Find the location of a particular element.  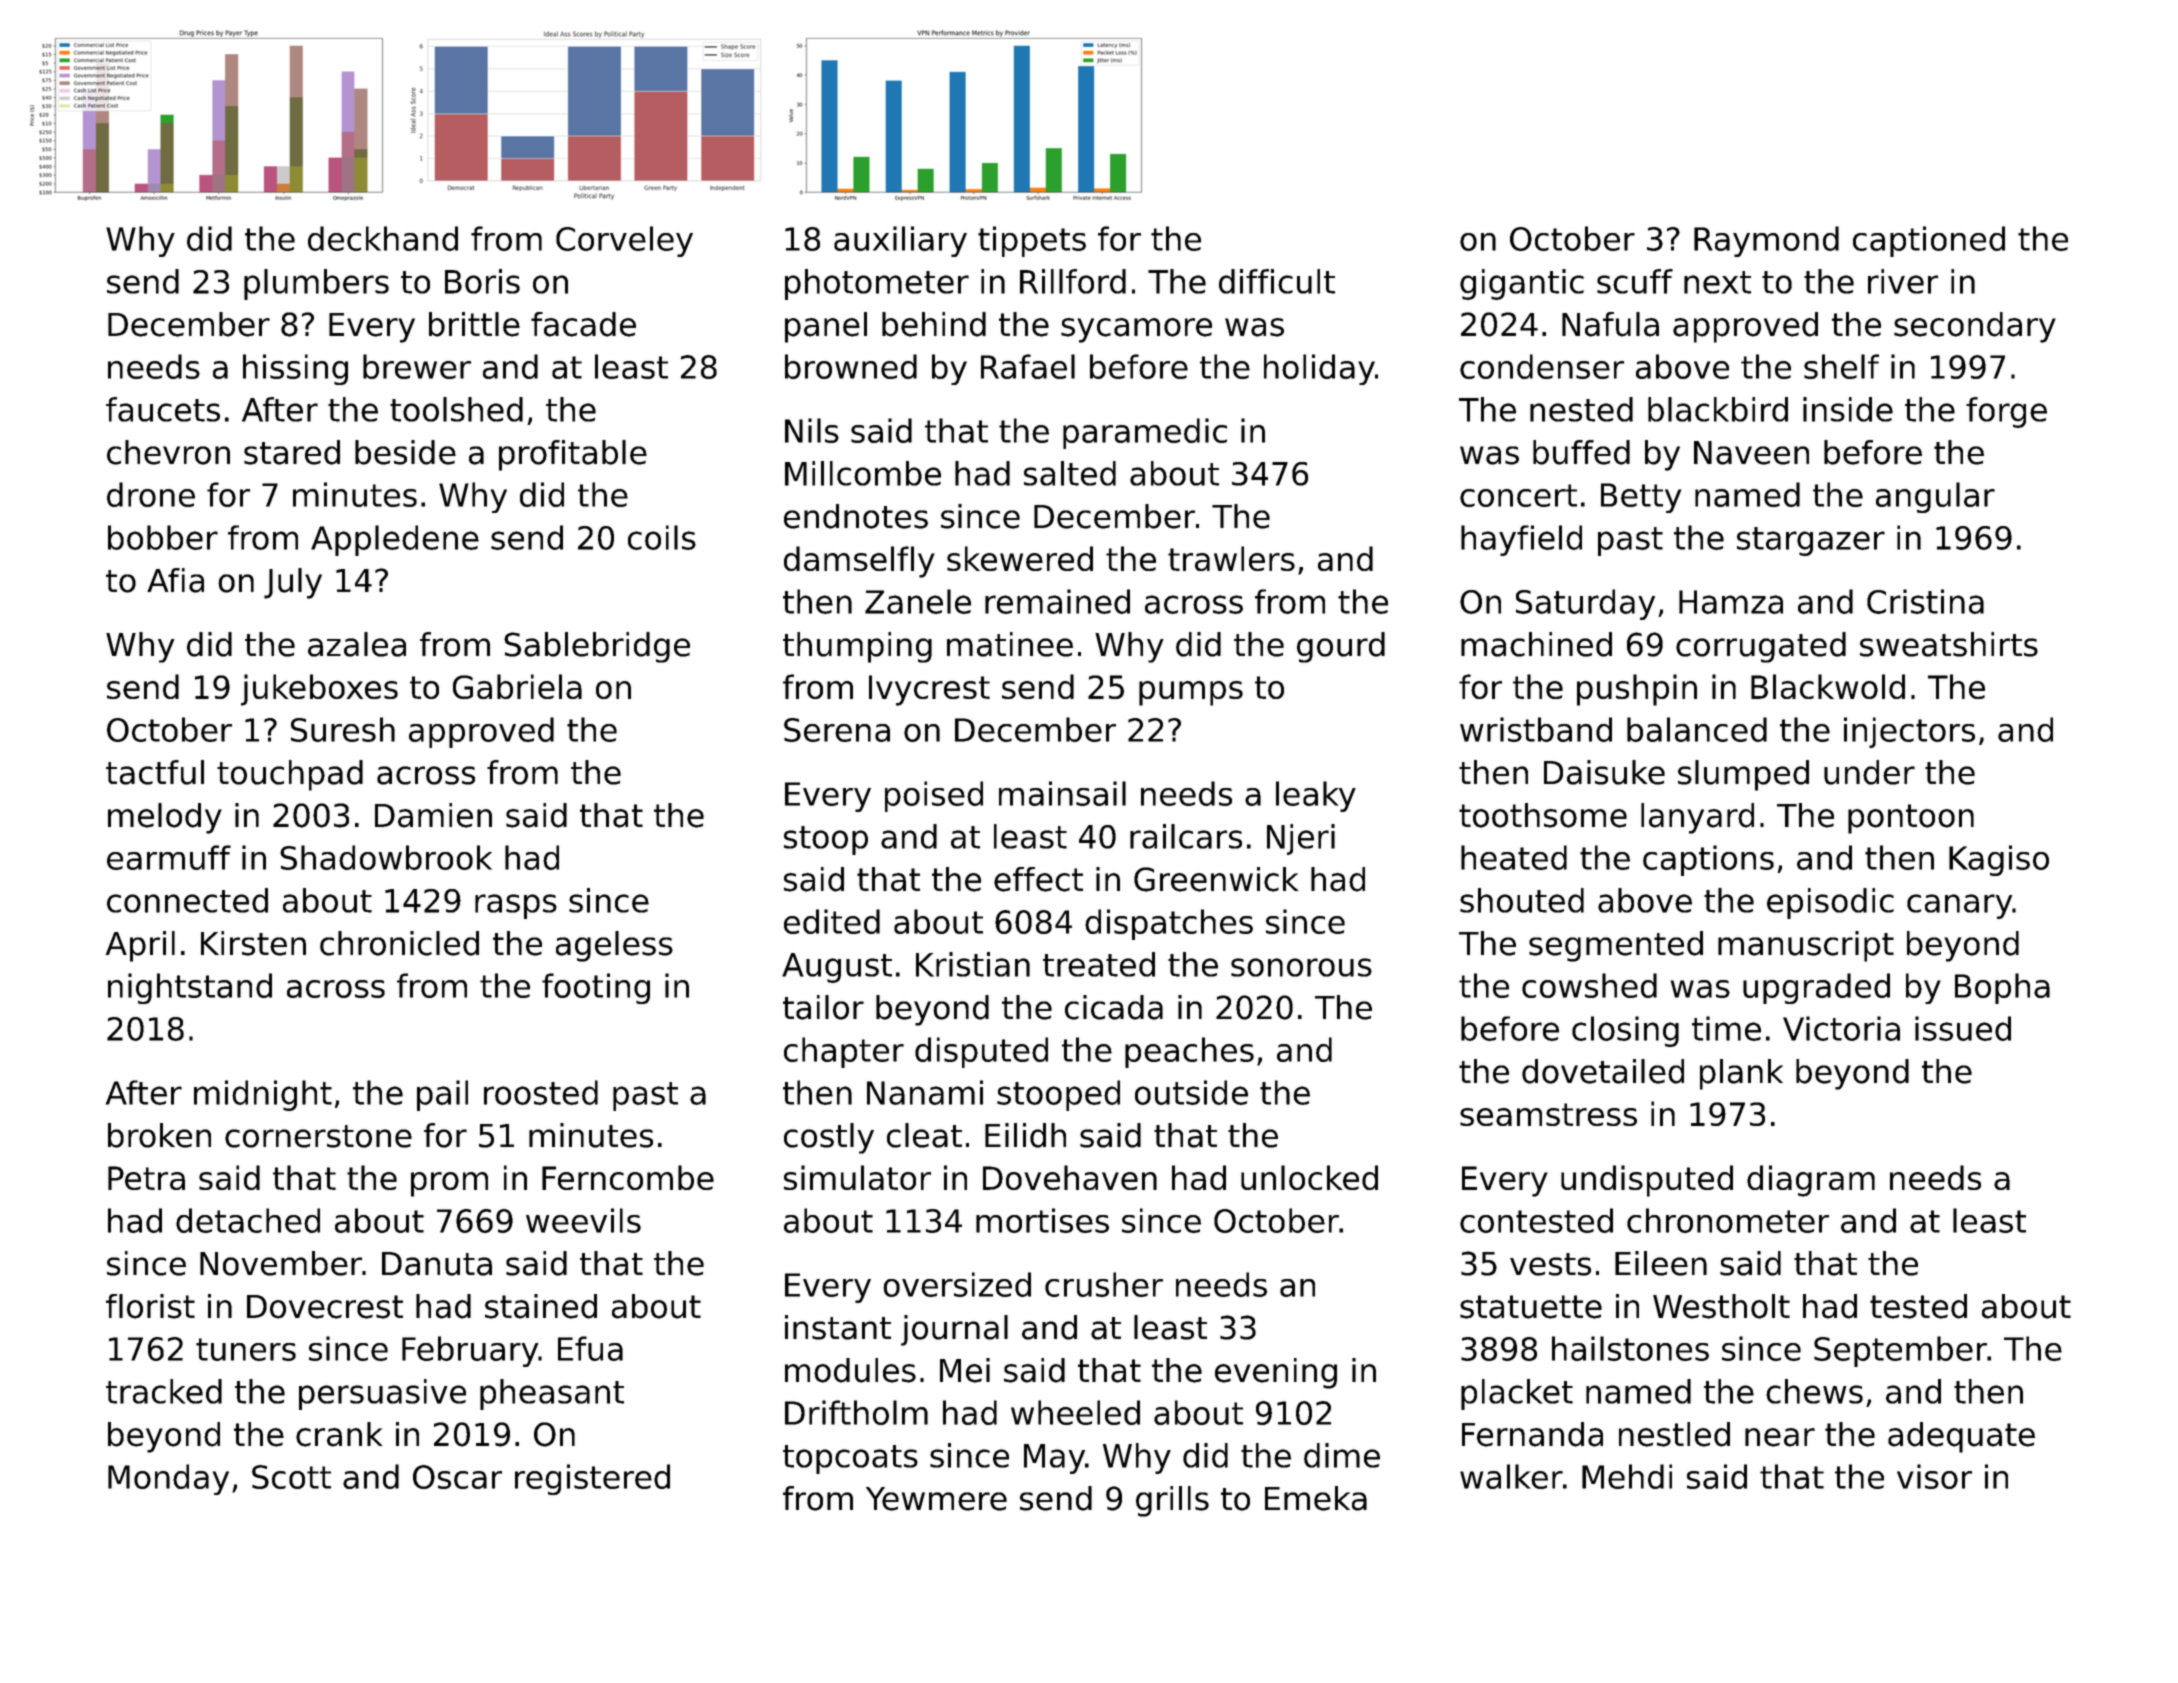

nightstand is located at coordinates (190, 988).
